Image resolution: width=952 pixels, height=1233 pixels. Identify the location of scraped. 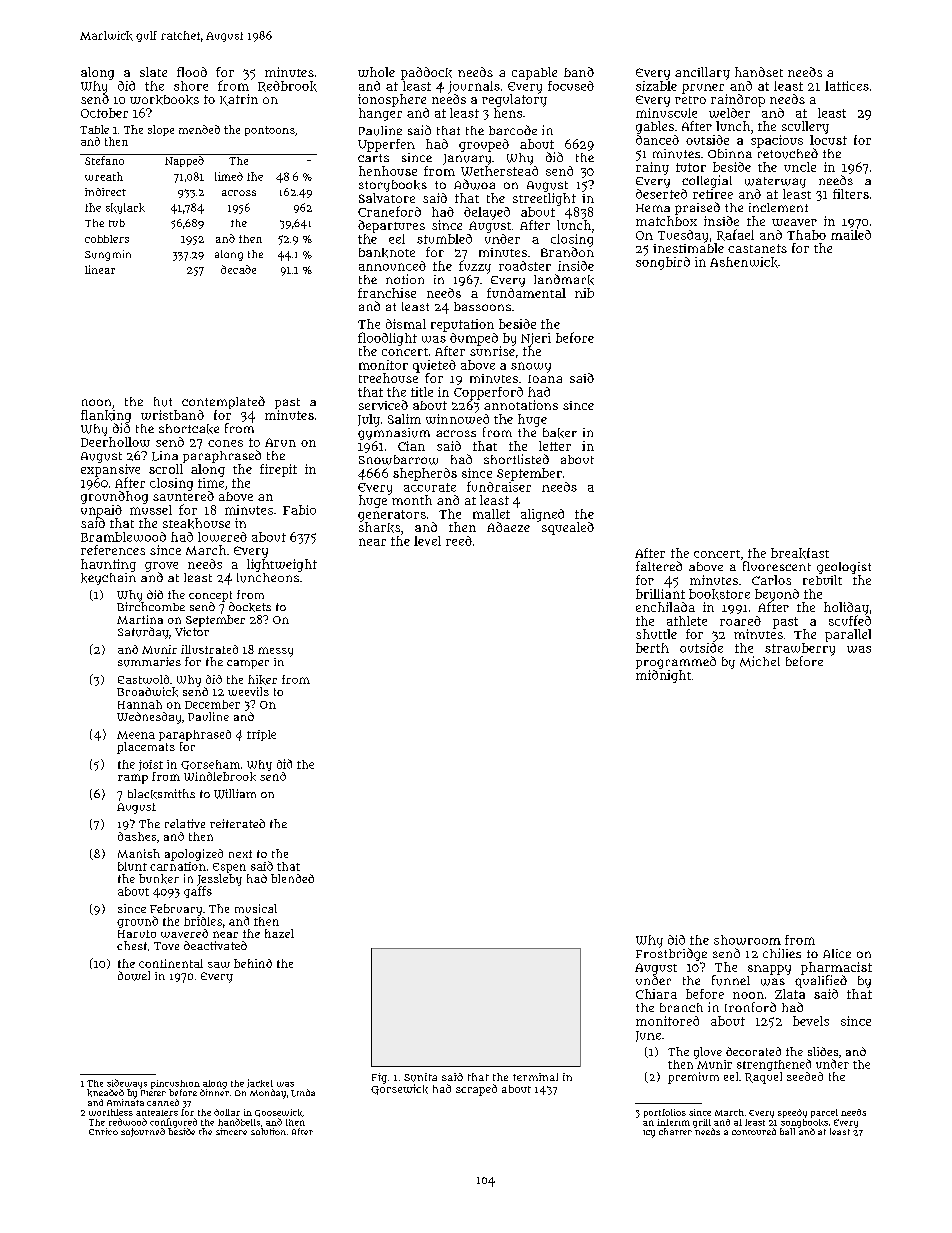
(476, 1090).
